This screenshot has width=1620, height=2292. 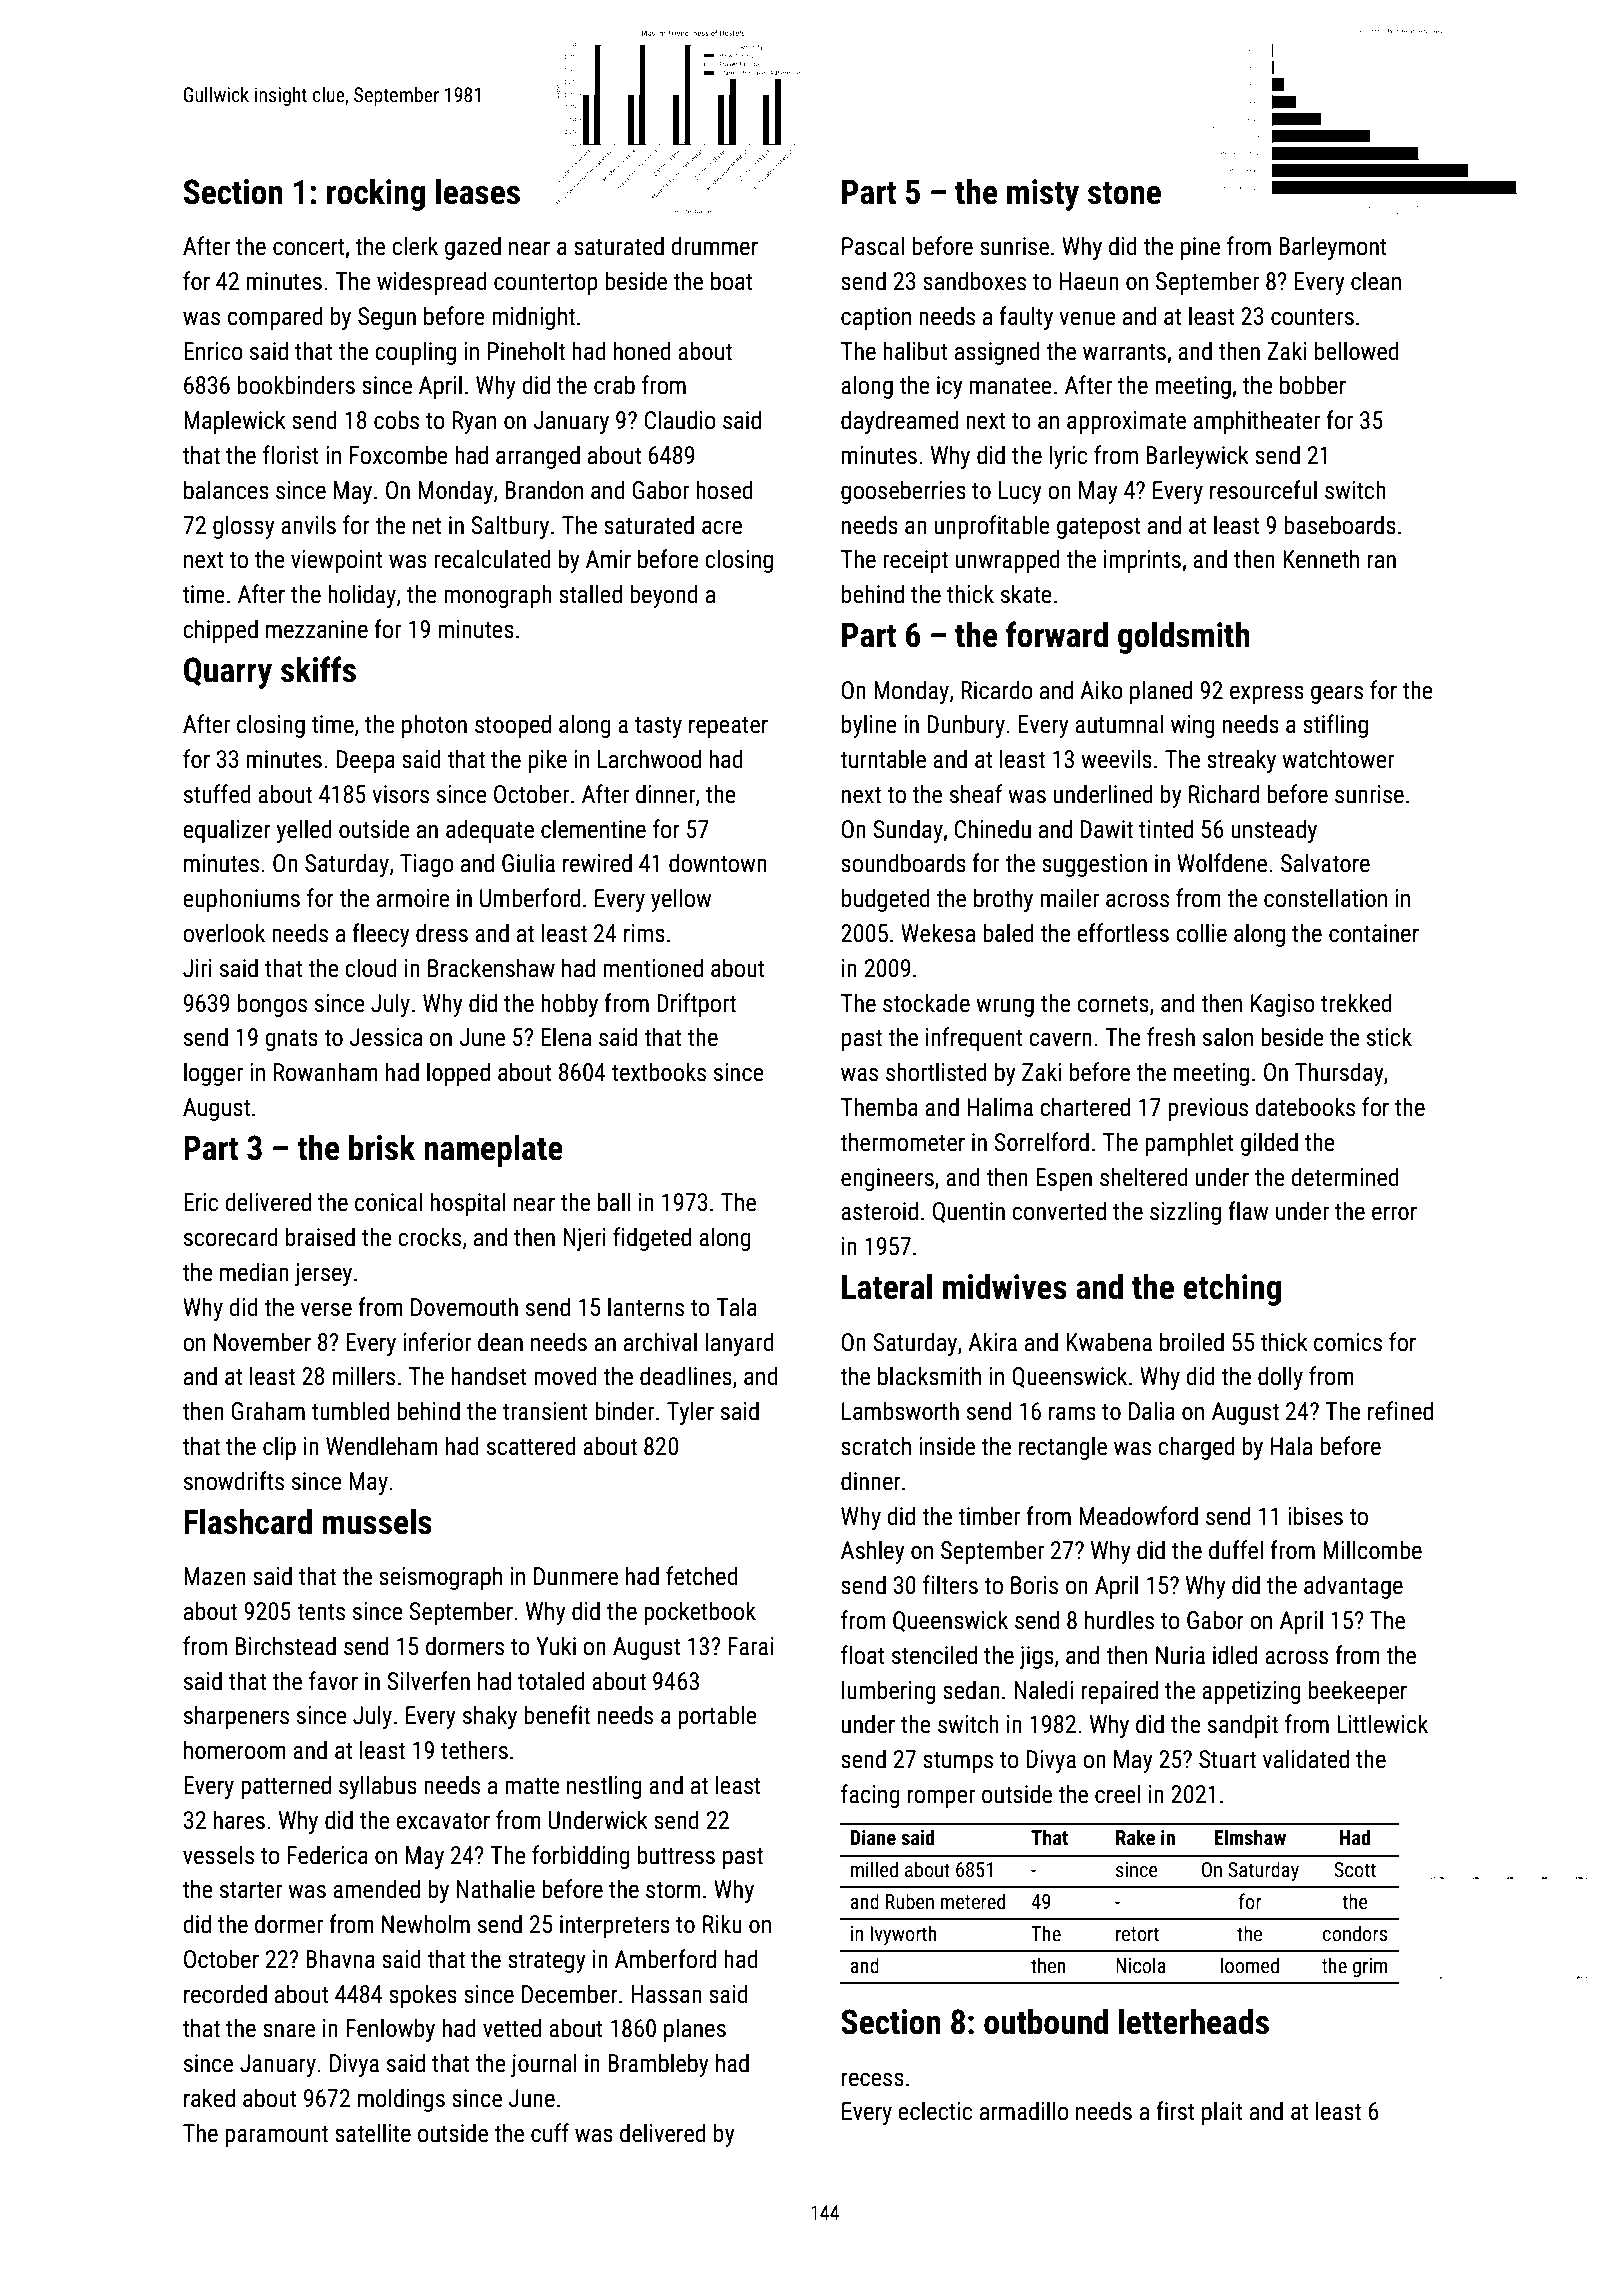 What do you see at coordinates (268, 1411) in the screenshot?
I see `Graham` at bounding box center [268, 1411].
